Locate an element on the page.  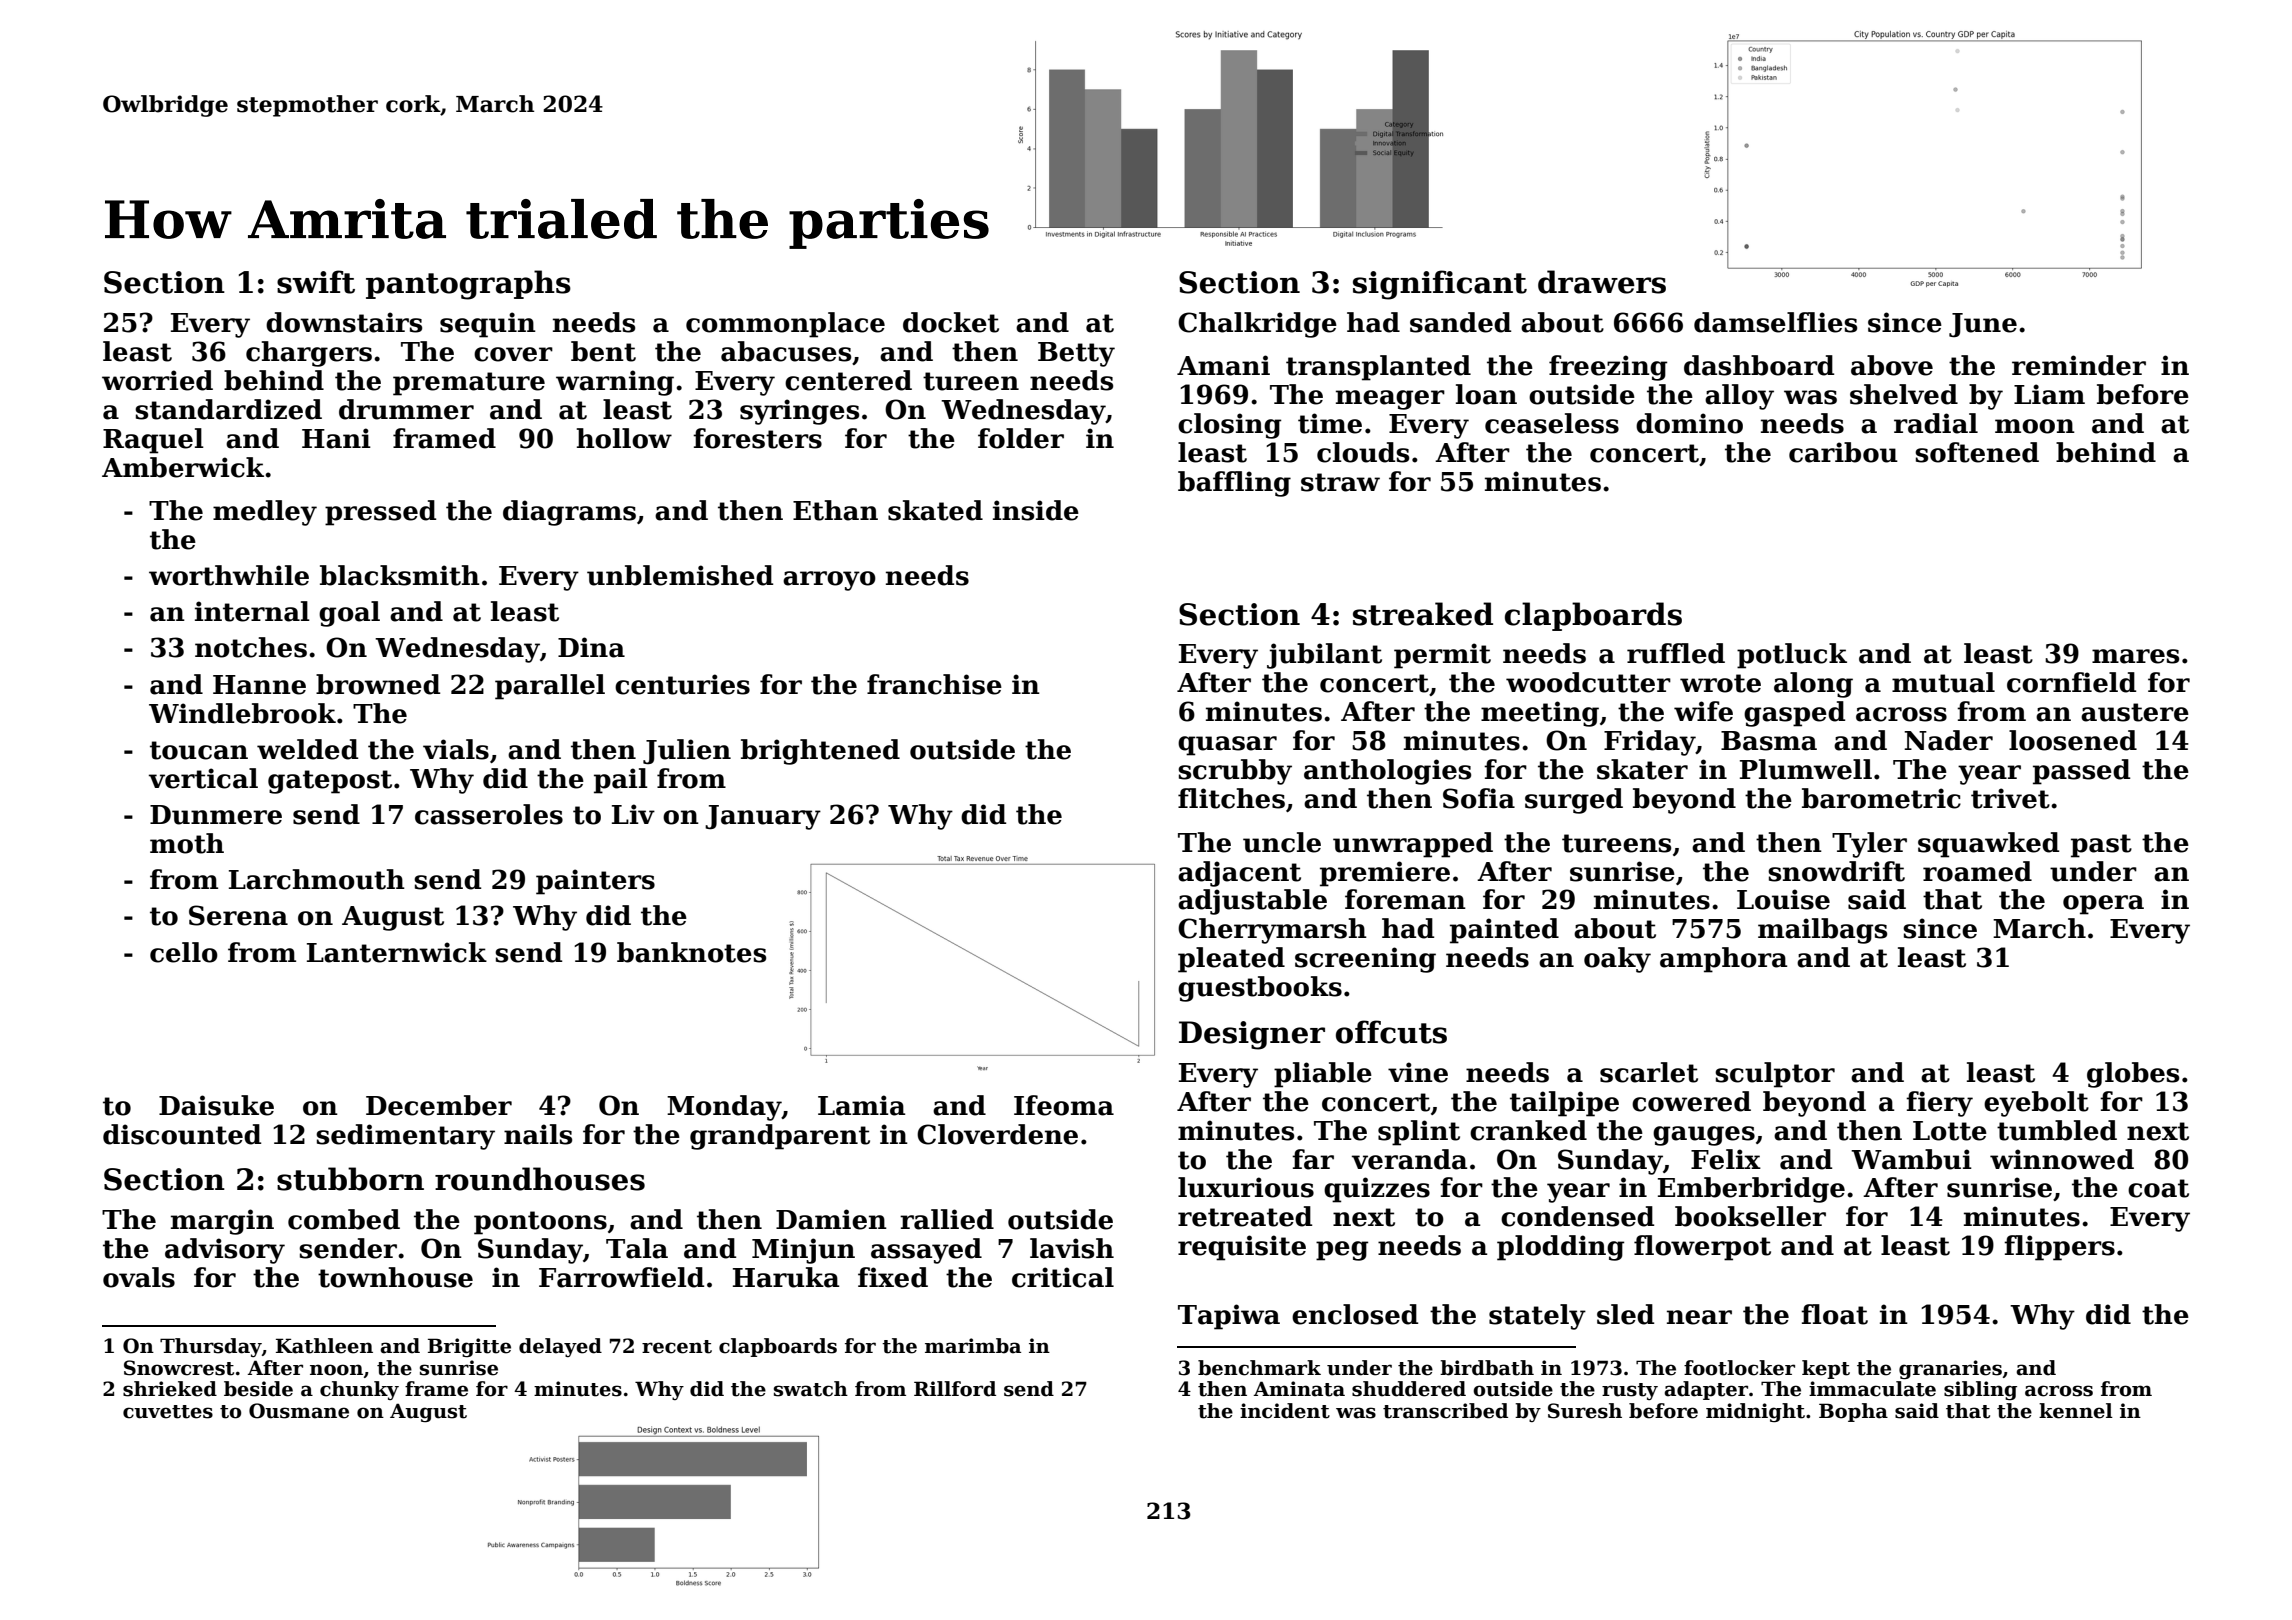
Ousmane is located at coordinates (299, 1411).
